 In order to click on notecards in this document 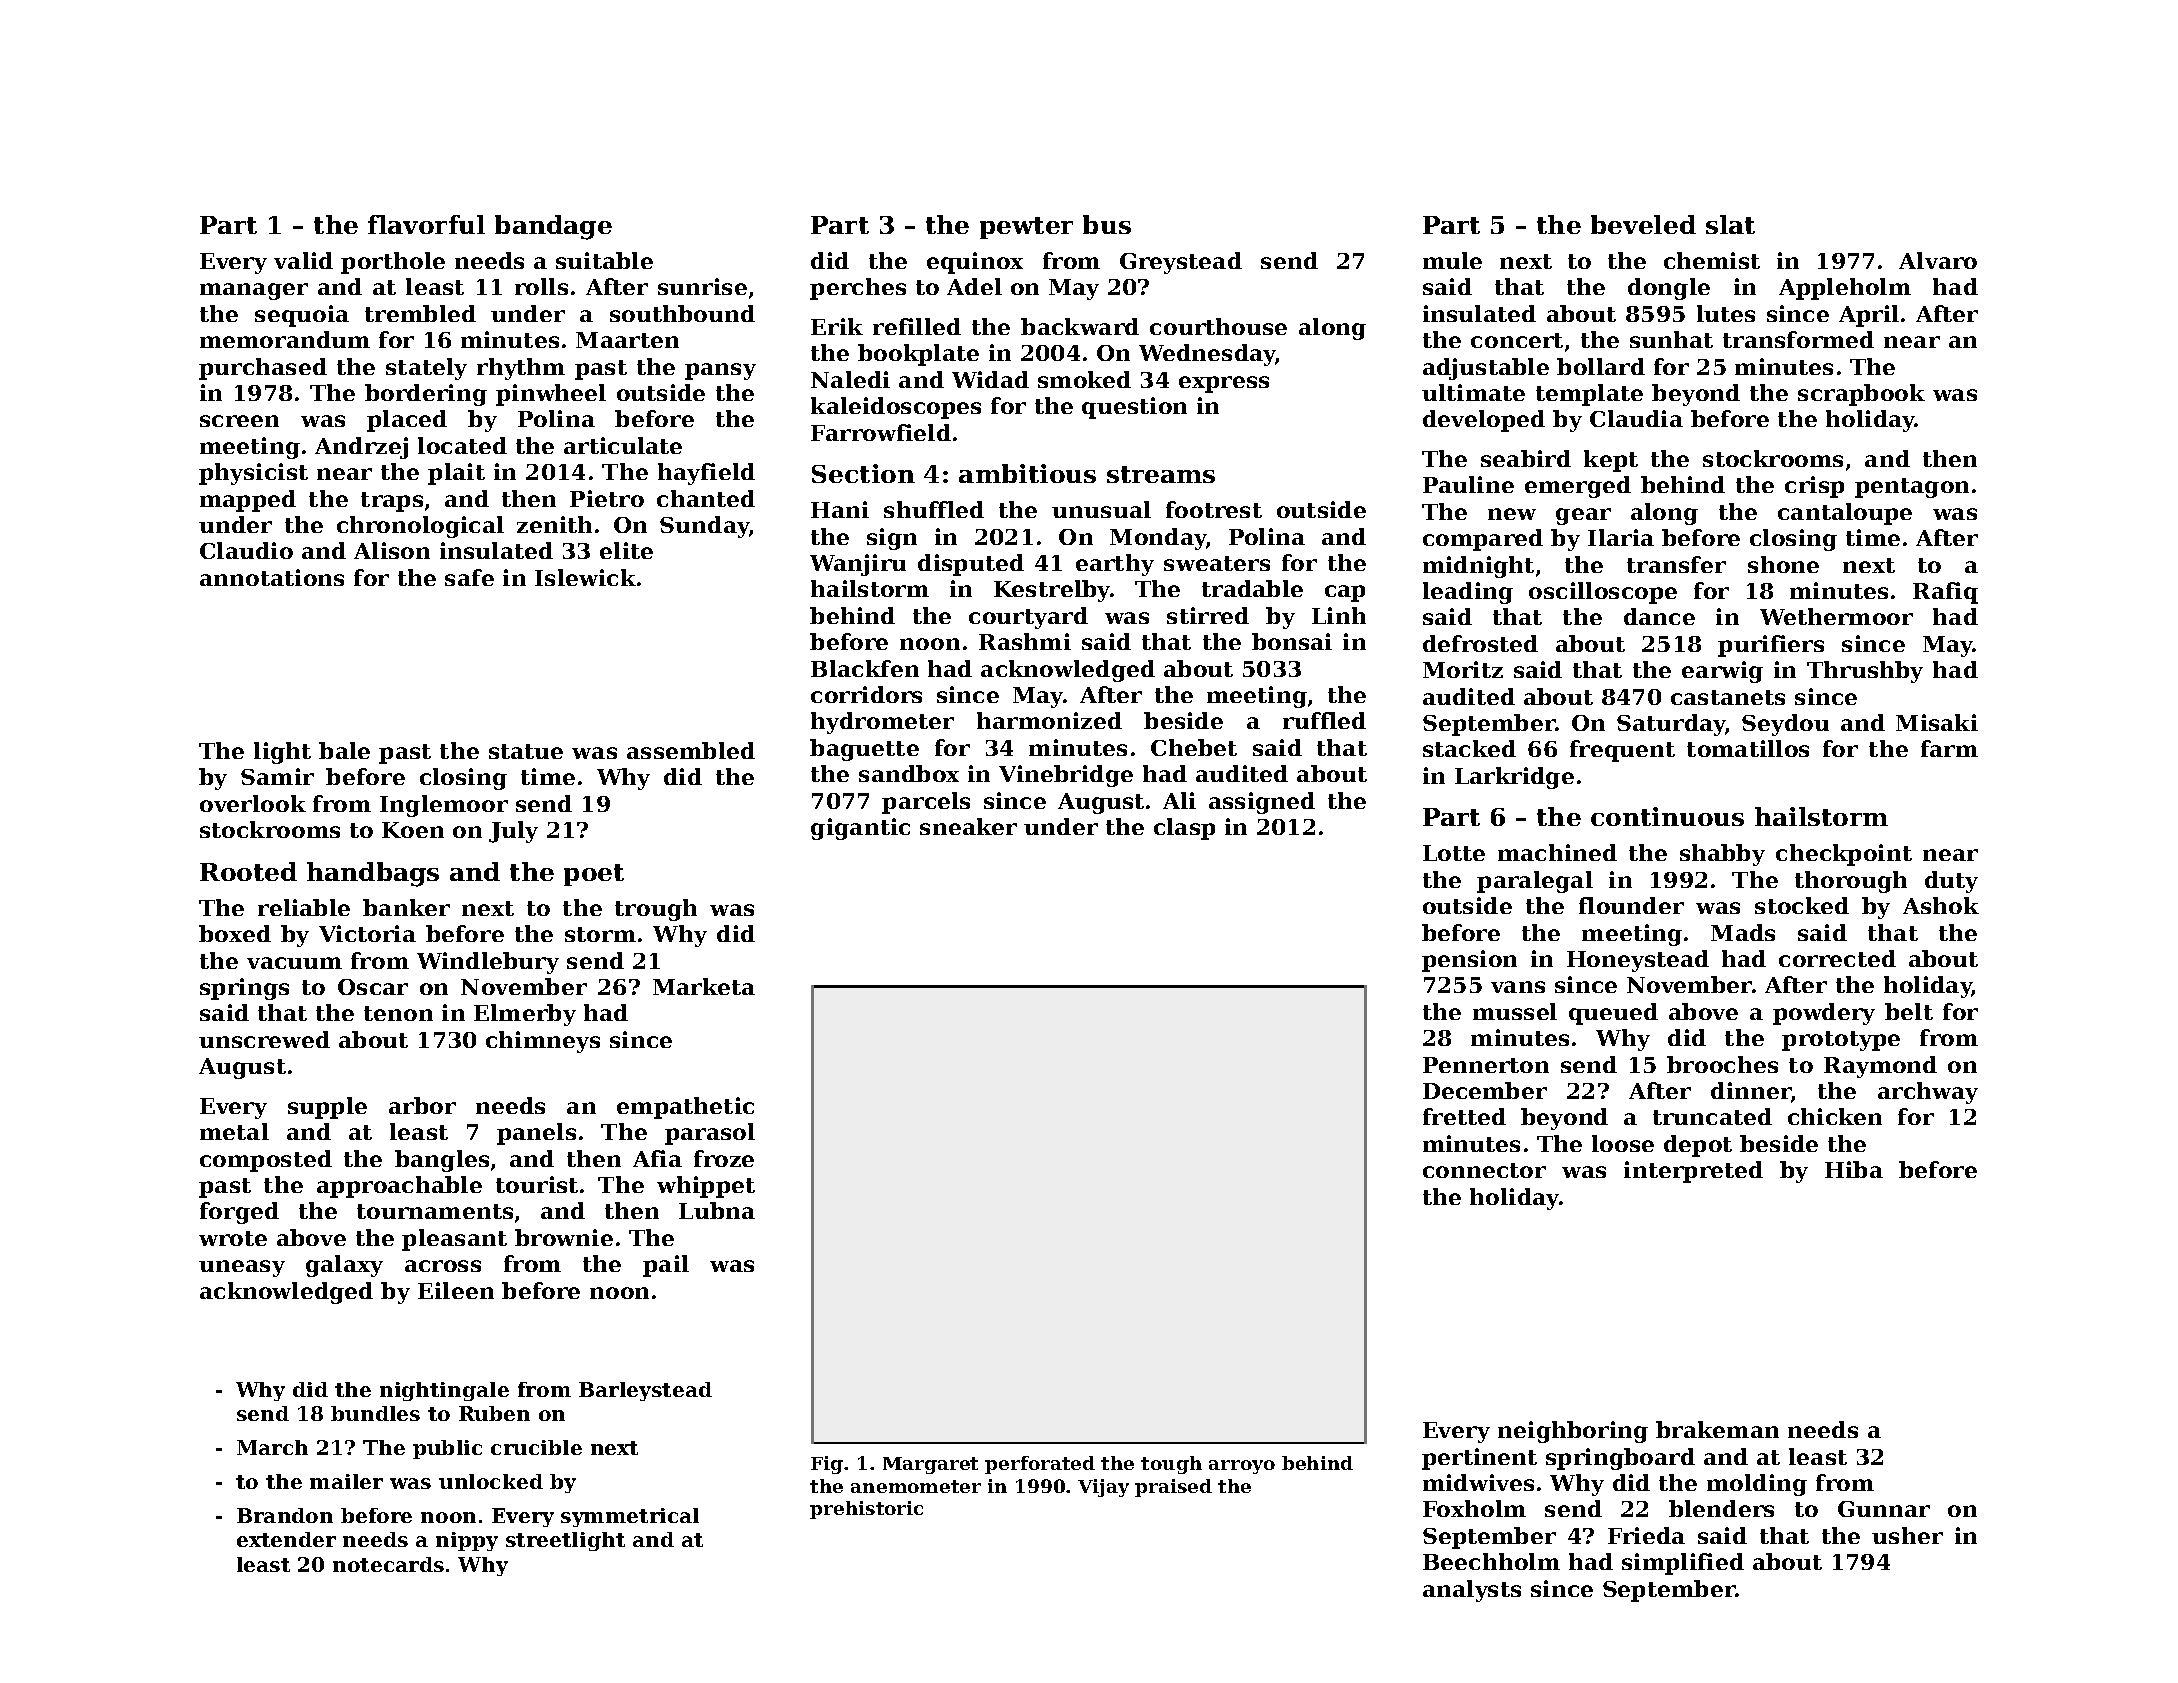, I will do `click(388, 1564)`.
